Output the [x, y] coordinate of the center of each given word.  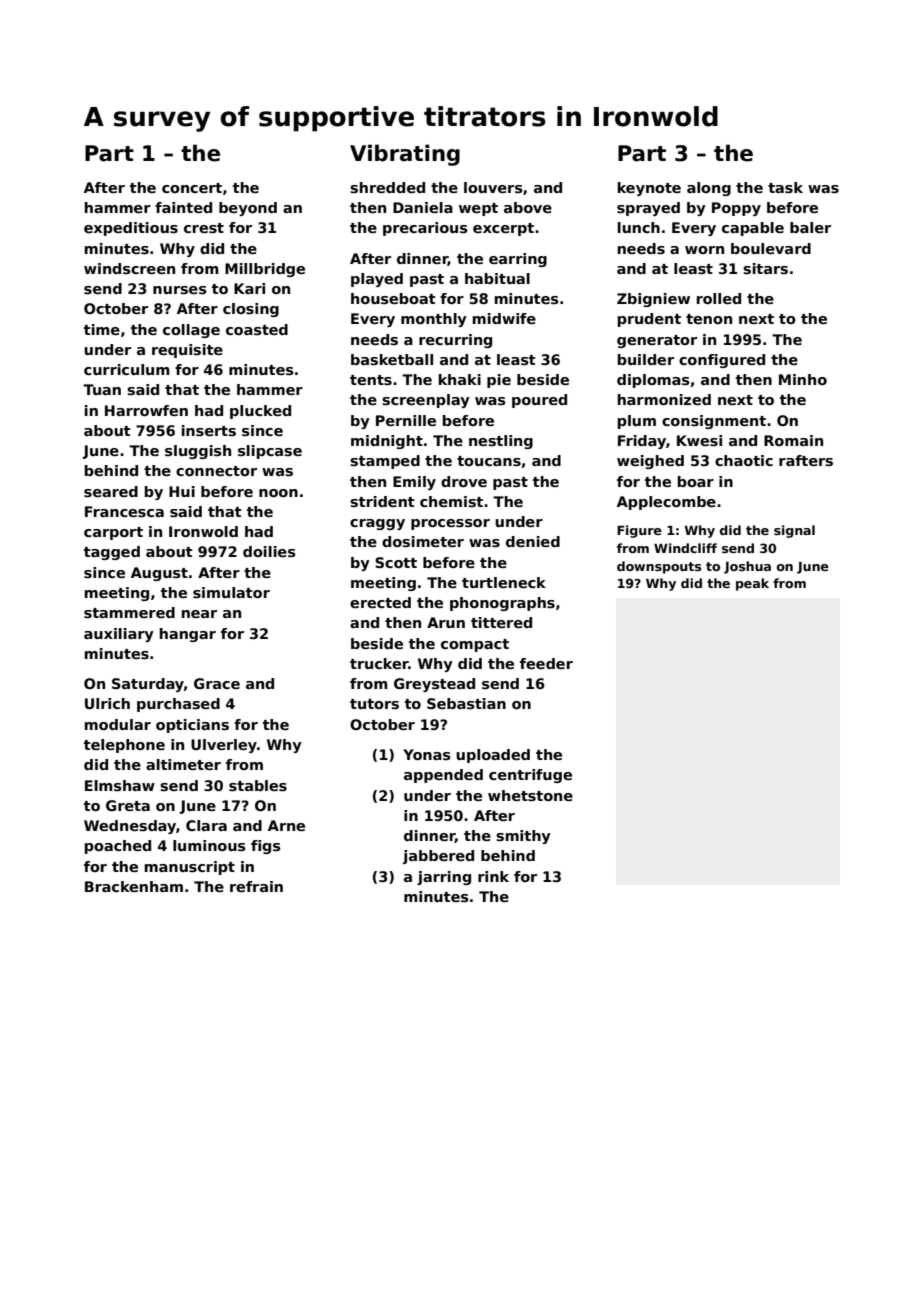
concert [192, 188]
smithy [523, 837]
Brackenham [134, 886]
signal [794, 531]
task [785, 187]
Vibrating [405, 155]
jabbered [438, 857]
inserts [209, 430]
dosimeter [423, 541]
